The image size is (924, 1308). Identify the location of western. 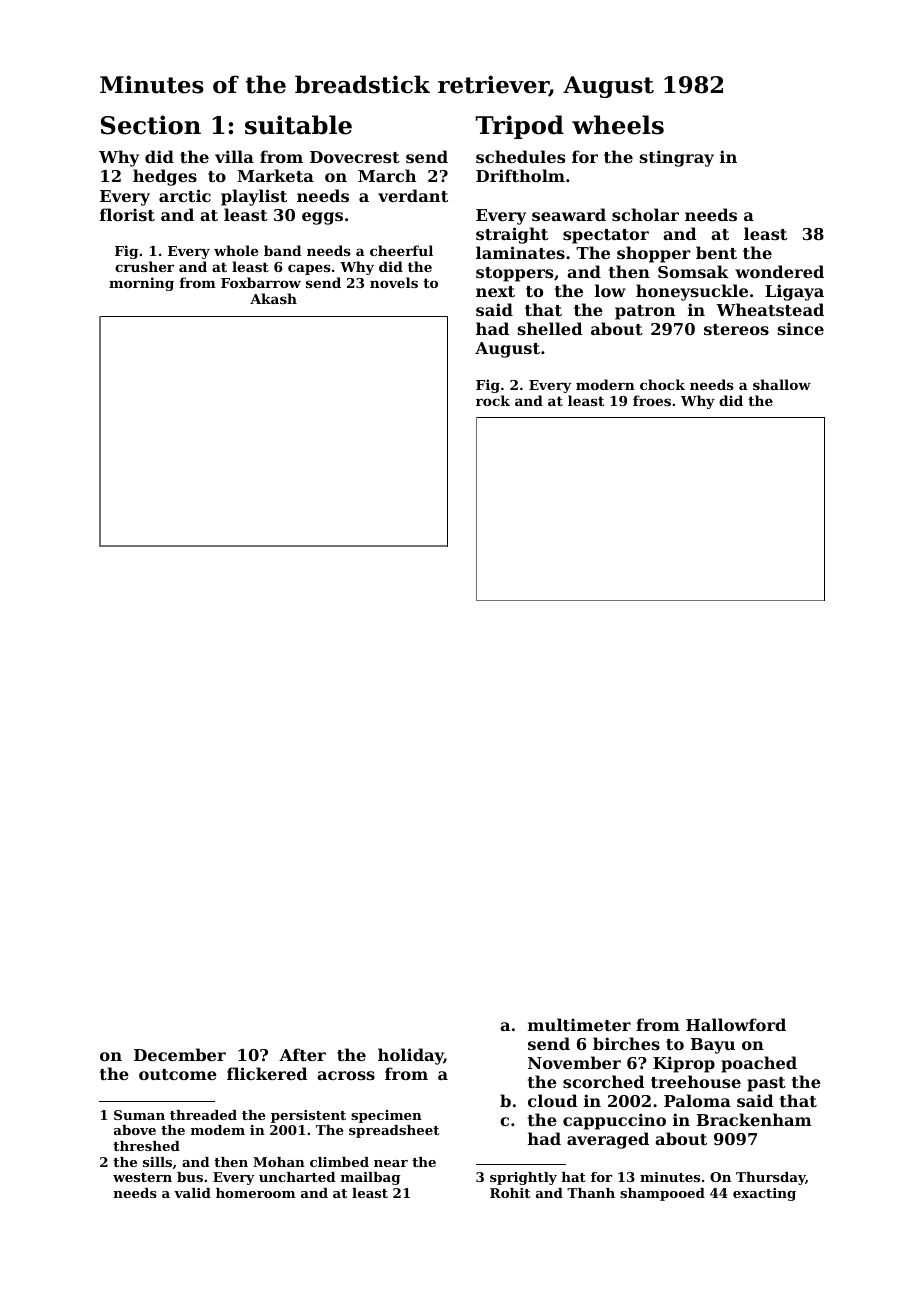
(142, 1177).
